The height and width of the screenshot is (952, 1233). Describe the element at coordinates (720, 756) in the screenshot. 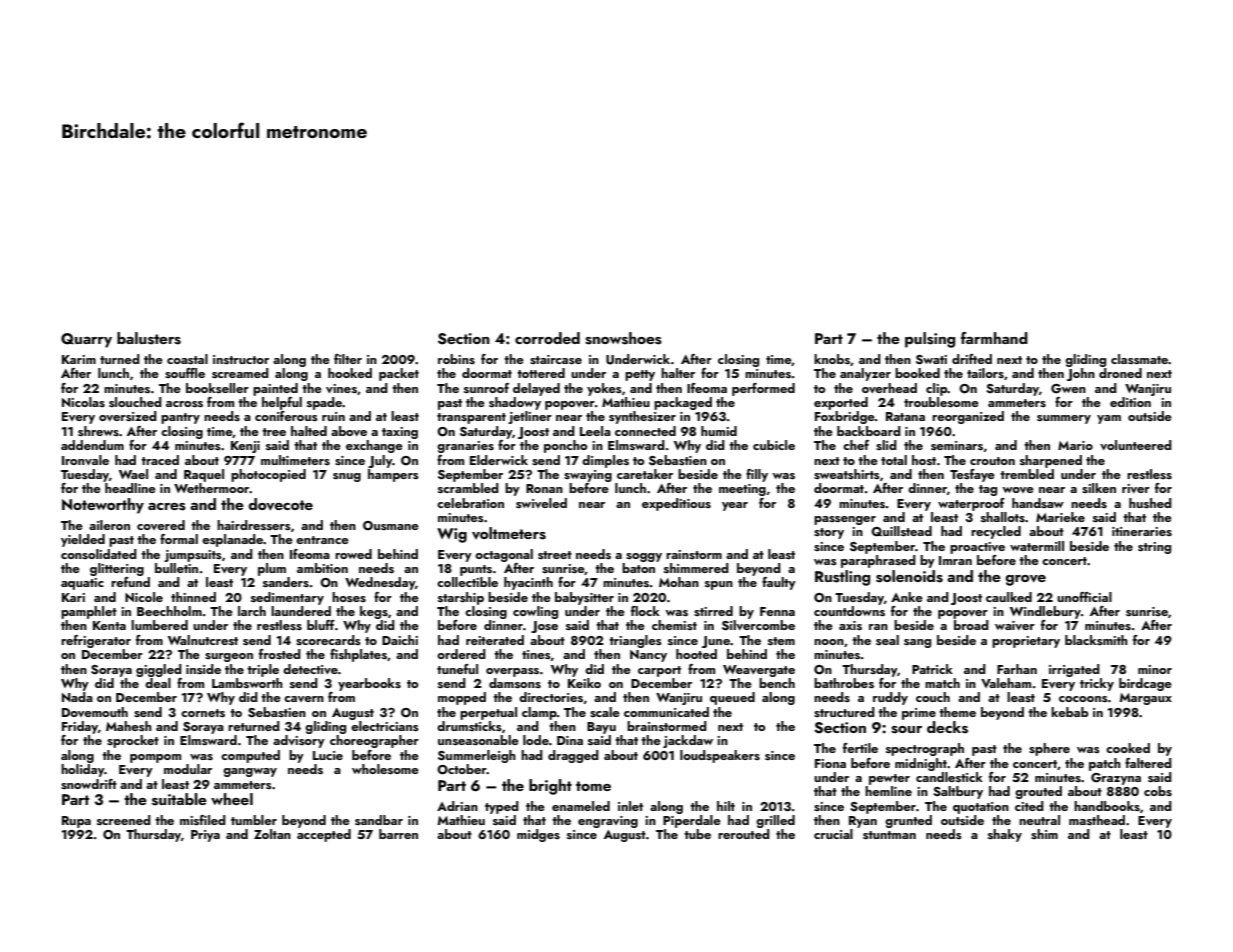

I see `loudspeakers` at that location.
